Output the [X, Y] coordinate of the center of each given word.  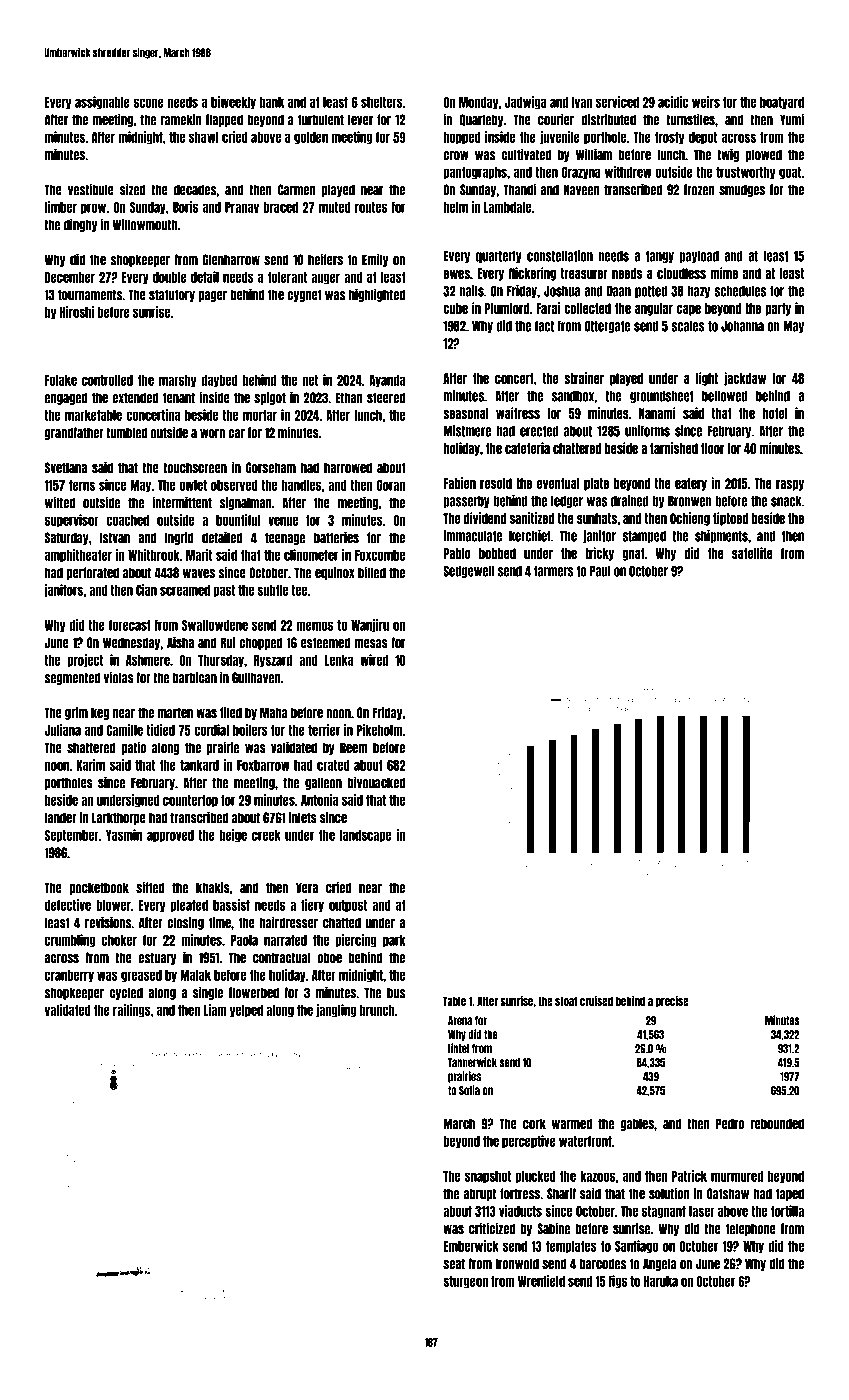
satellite [752, 553]
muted [335, 207]
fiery [312, 906]
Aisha [180, 642]
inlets [303, 817]
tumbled [127, 433]
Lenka [338, 660]
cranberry [69, 976]
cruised [596, 1001]
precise [672, 1002]
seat [454, 1264]
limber [61, 207]
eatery [691, 484]
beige [233, 836]
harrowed [348, 468]
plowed [764, 155]
